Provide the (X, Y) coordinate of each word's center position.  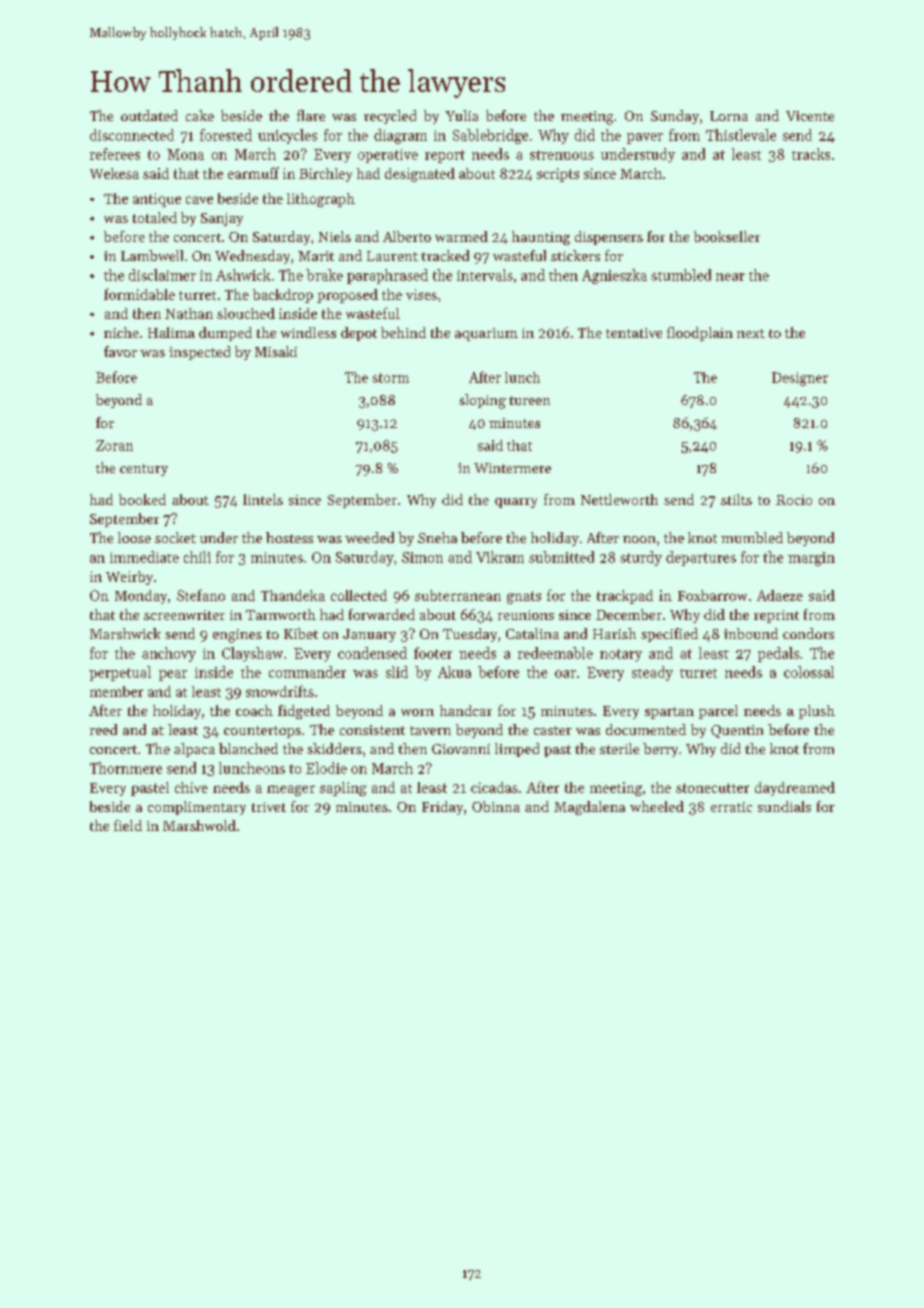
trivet (269, 807)
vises (421, 294)
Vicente (810, 116)
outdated (149, 115)
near (730, 277)
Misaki (276, 351)
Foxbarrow (712, 595)
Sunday (675, 117)
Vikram (500, 557)
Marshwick (125, 633)
